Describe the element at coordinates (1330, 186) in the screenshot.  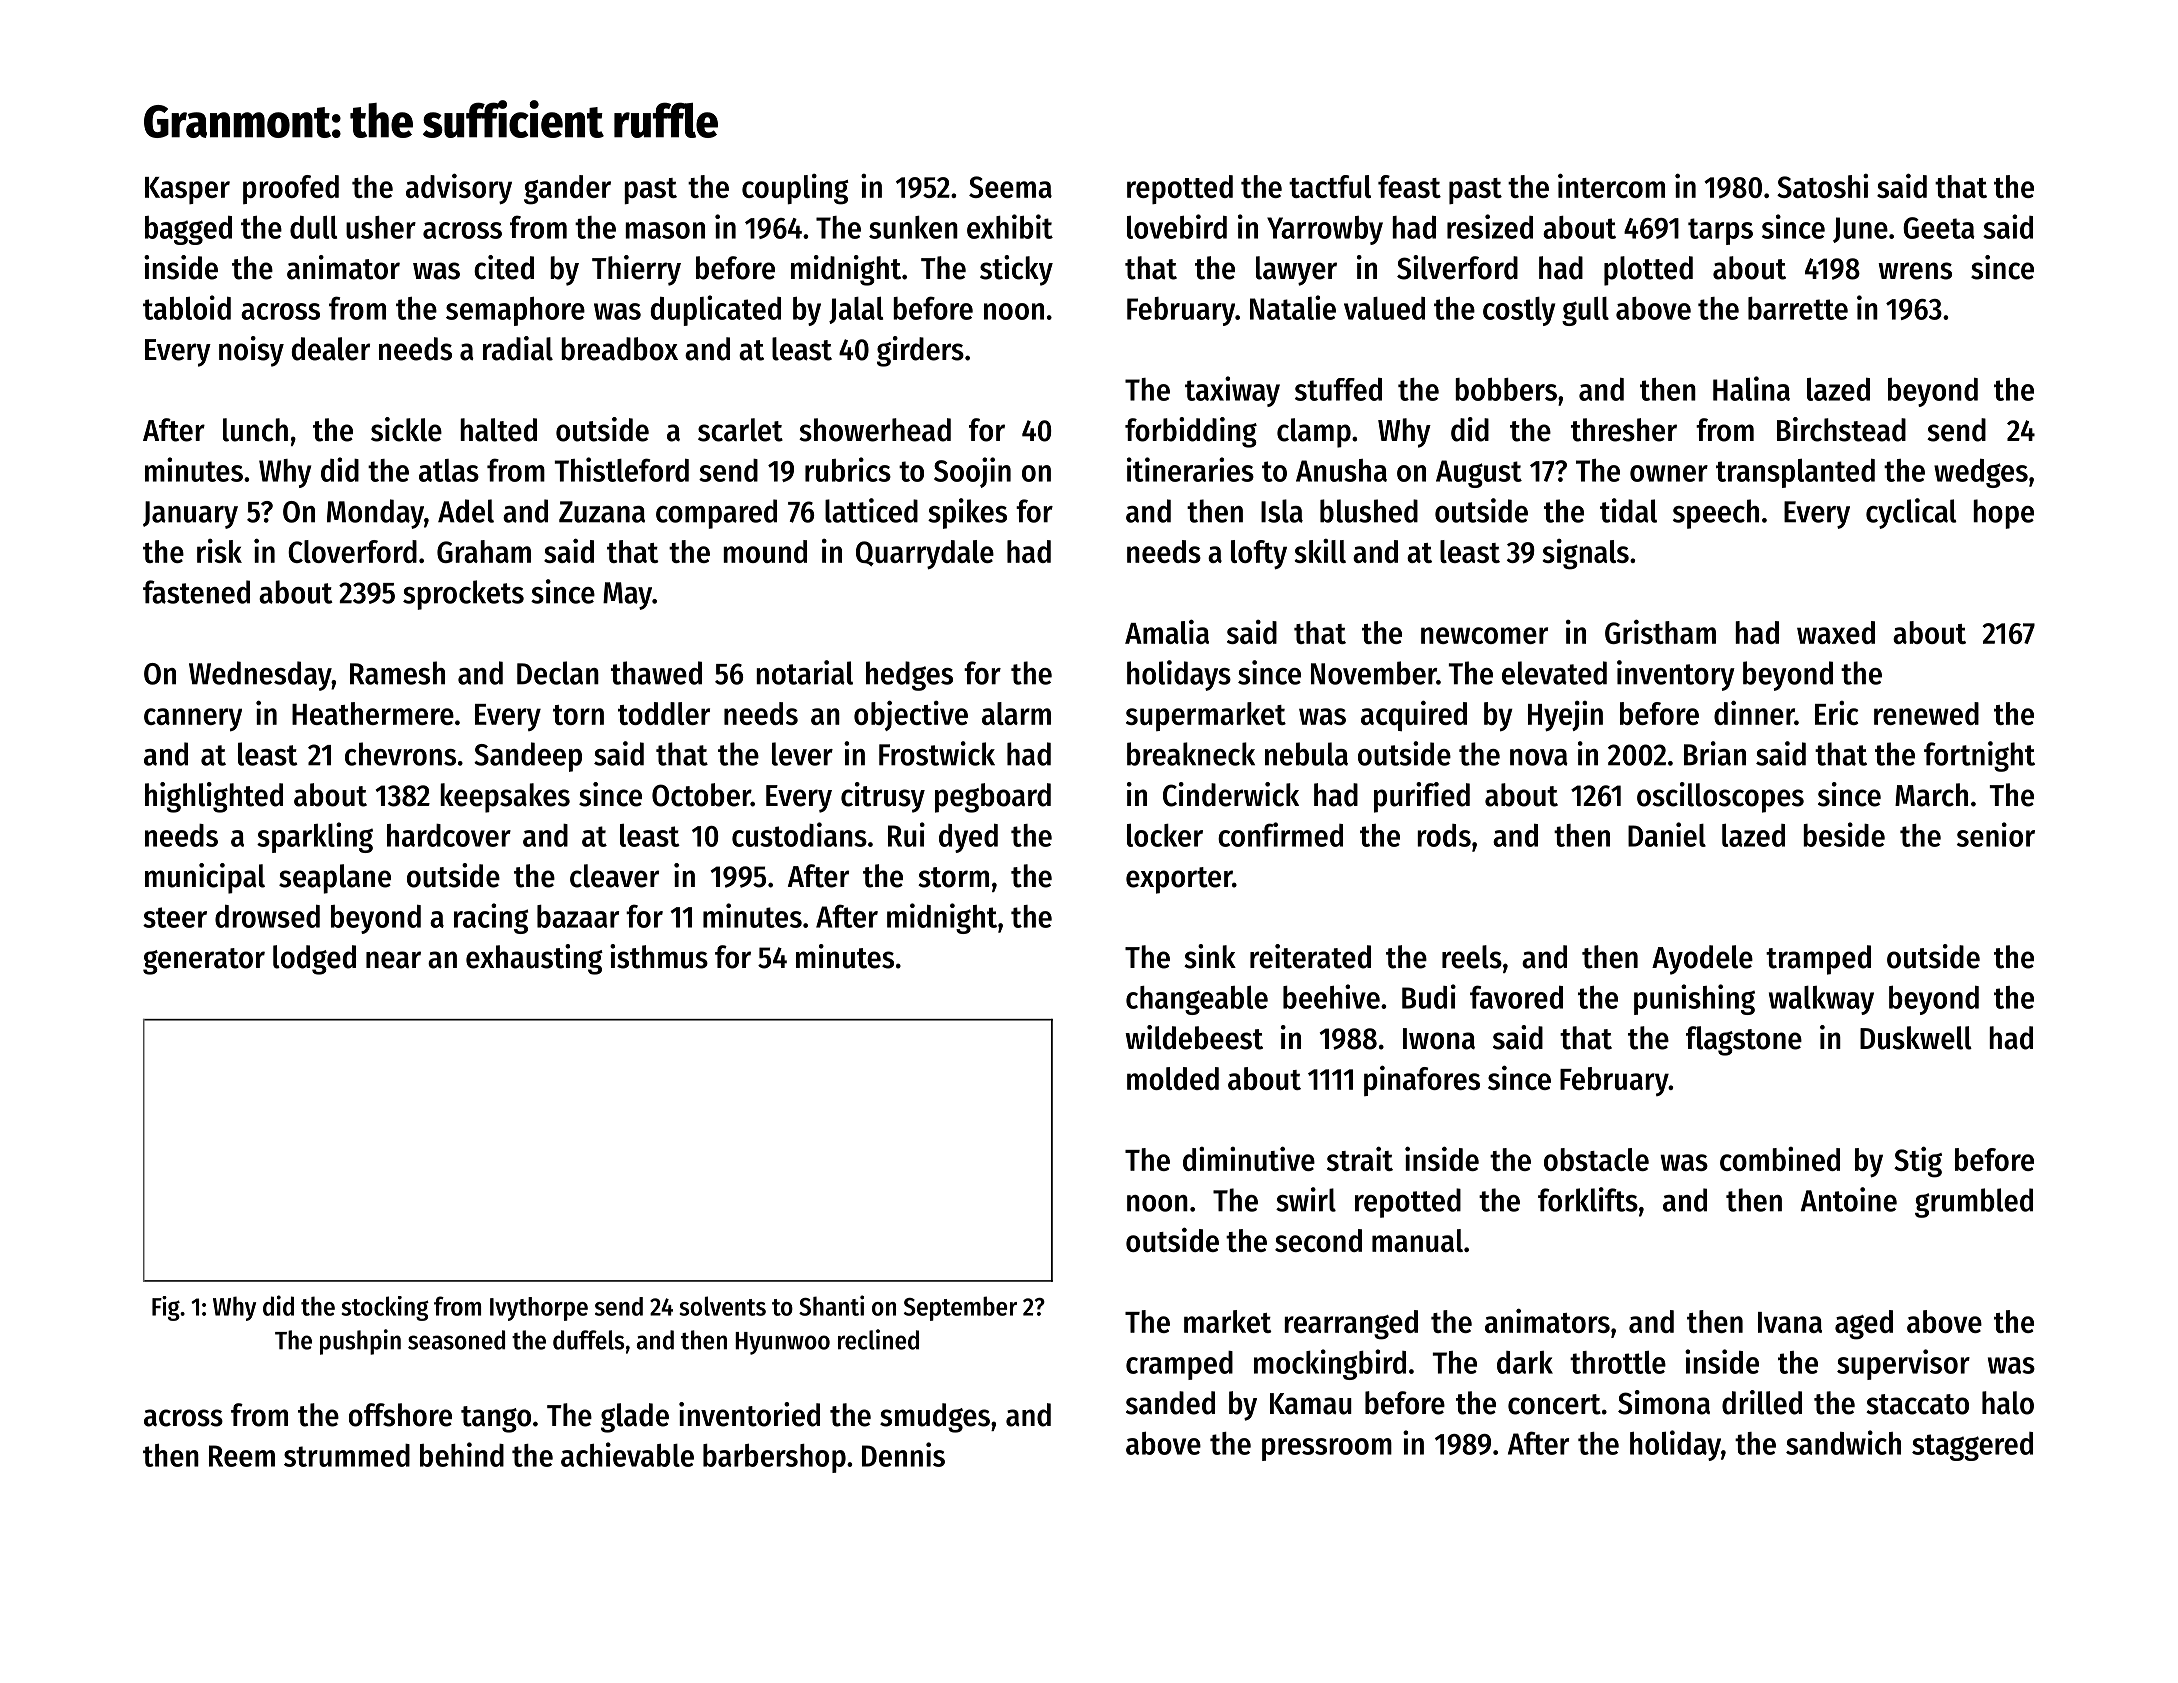
I see `tactful` at that location.
